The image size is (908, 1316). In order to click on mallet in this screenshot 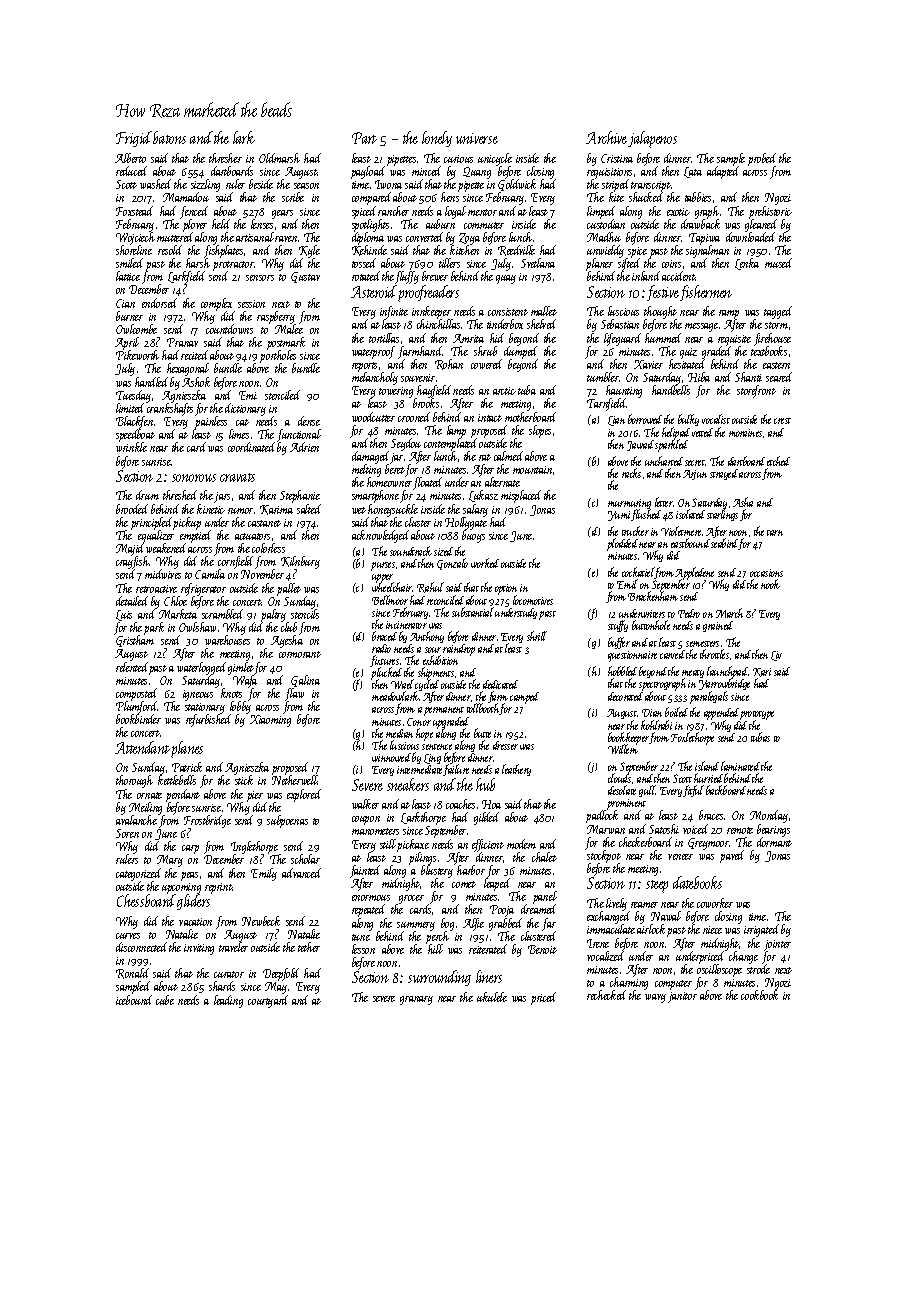, I will do `click(544, 311)`.
